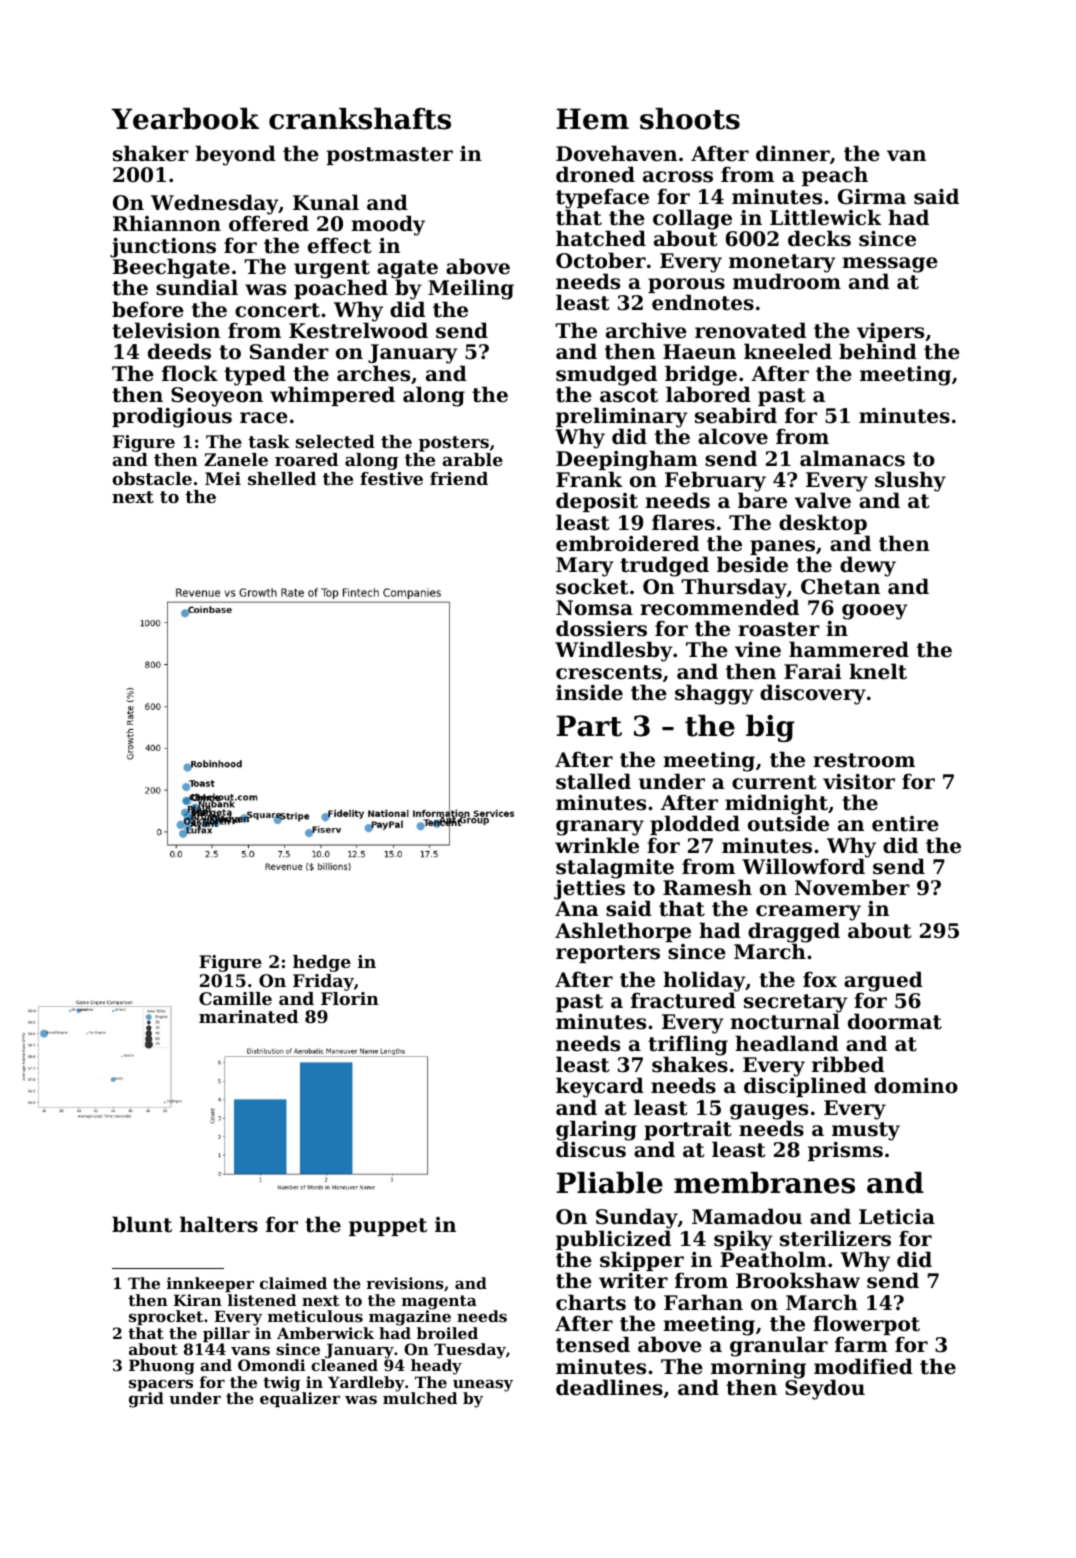 The image size is (1076, 1558). Describe the element at coordinates (326, 202) in the screenshot. I see `Kunal` at that location.
